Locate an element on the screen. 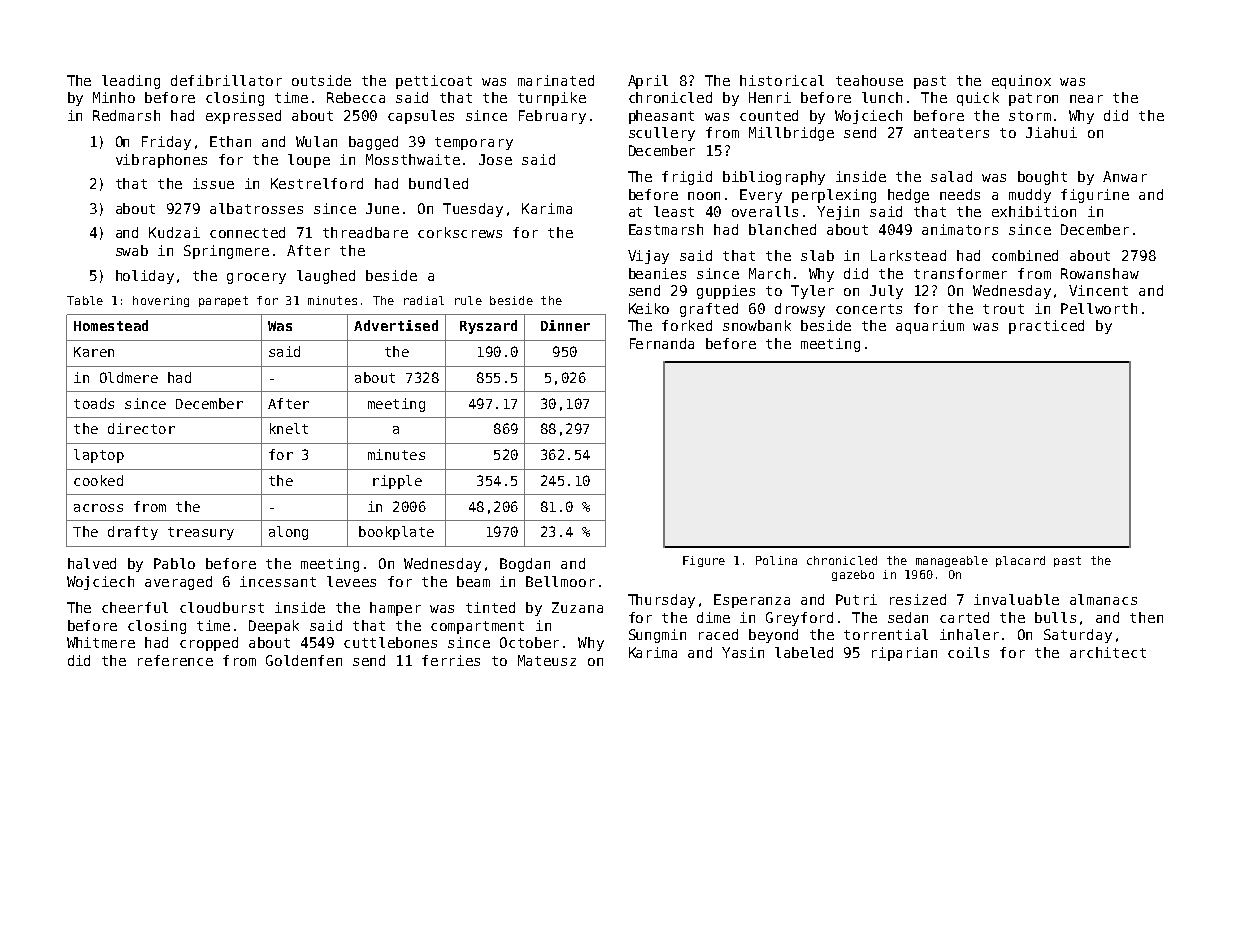 Image resolution: width=1233 pixels, height=952 pixels. Table is located at coordinates (85, 300).
